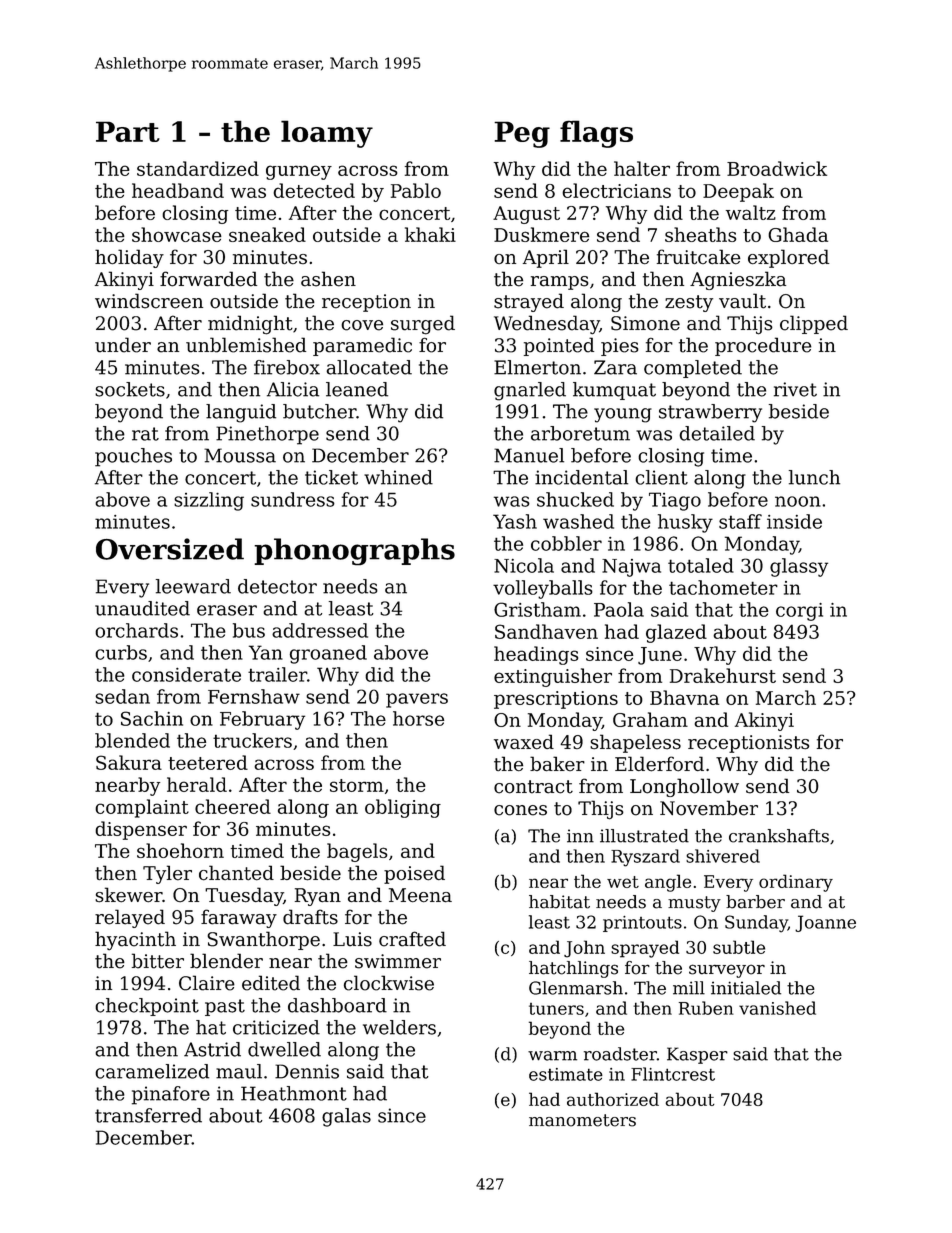 The width and height of the image is (952, 1233). What do you see at coordinates (141, 830) in the image?
I see `dispenser` at bounding box center [141, 830].
